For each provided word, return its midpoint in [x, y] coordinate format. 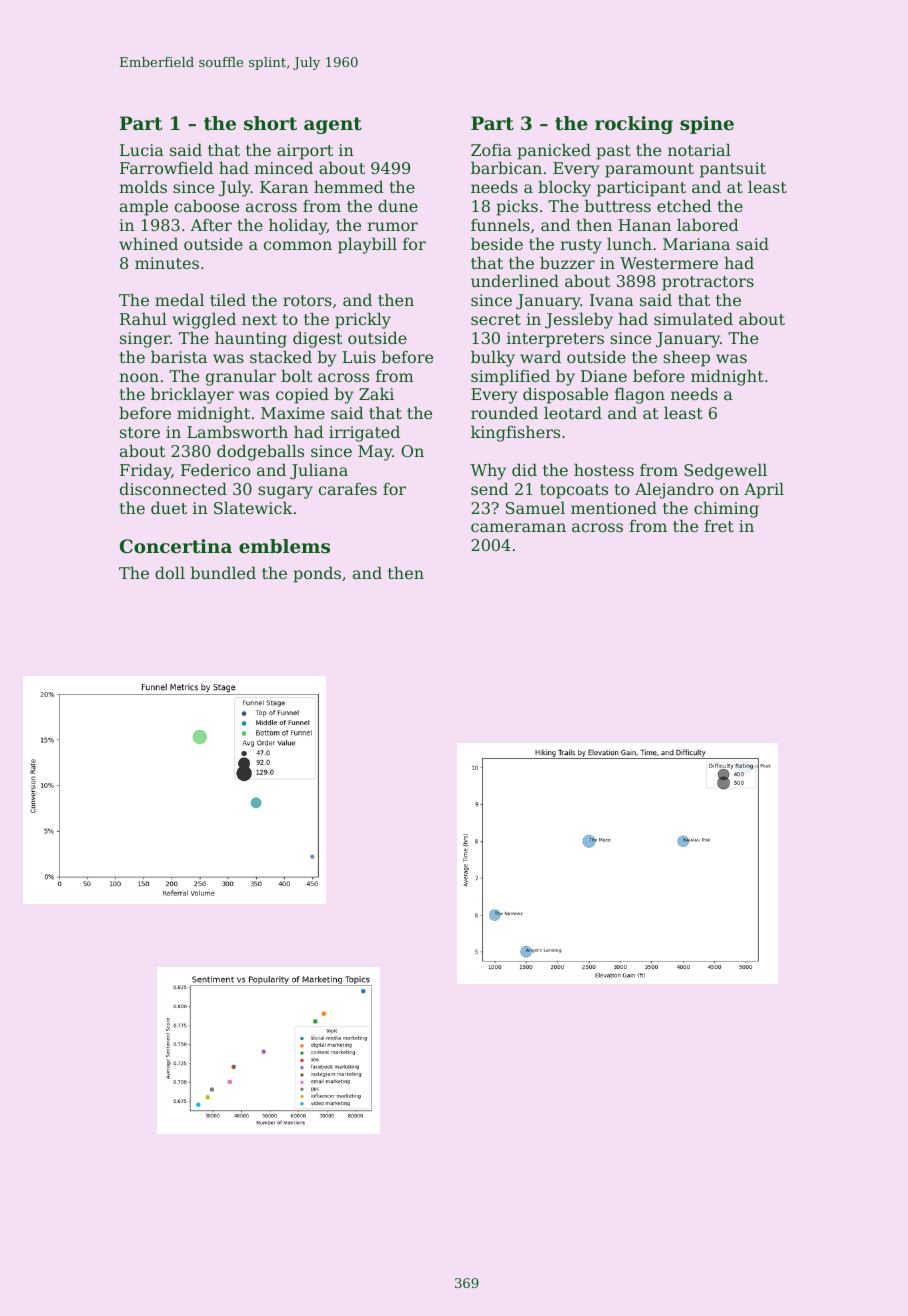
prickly [363, 321]
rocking [634, 125]
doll [170, 573]
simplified [510, 378]
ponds [317, 575]
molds [143, 187]
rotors [307, 300]
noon [139, 377]
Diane [604, 376]
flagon [640, 396]
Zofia [491, 150]
